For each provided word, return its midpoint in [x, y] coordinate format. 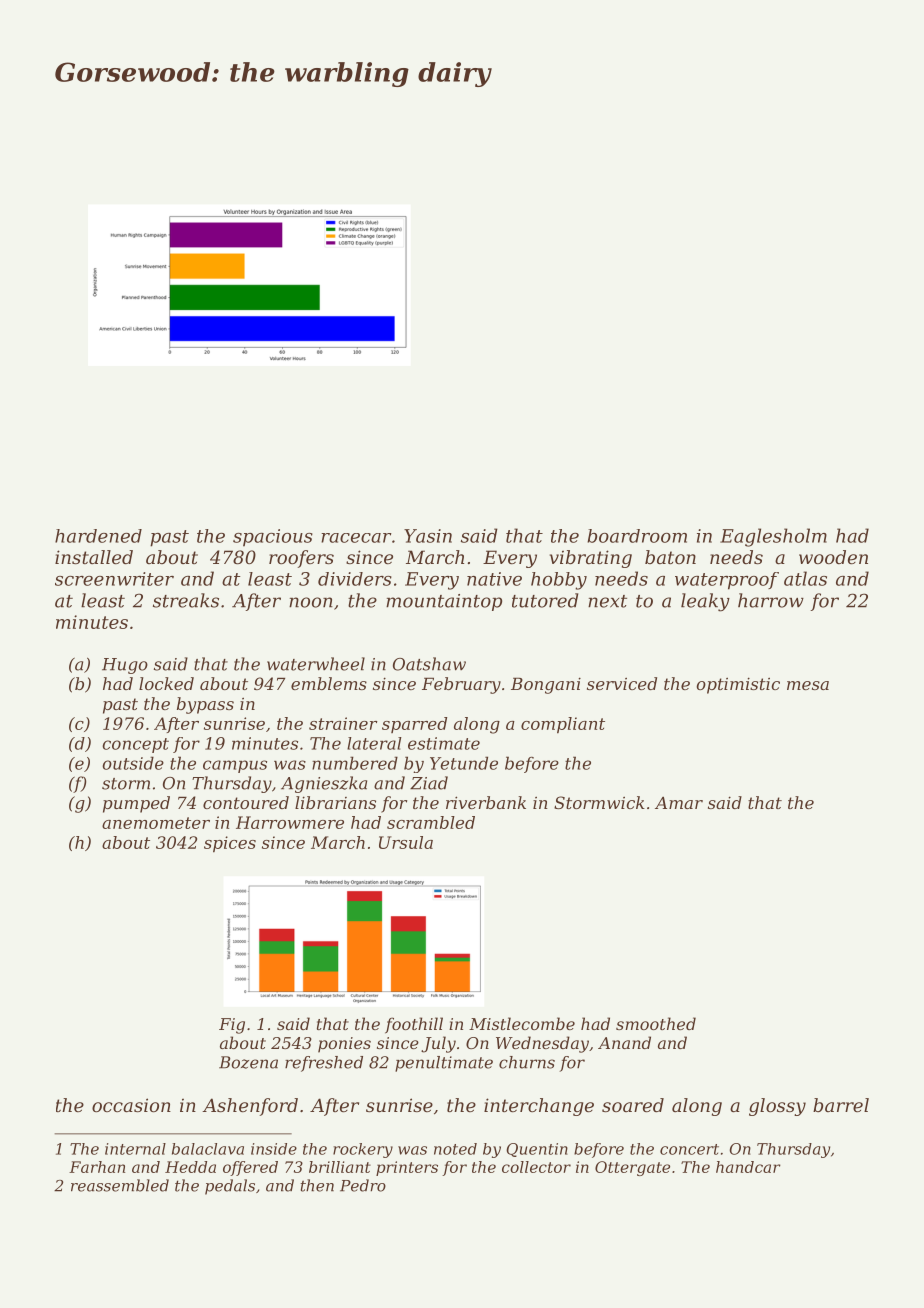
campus [235, 766]
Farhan [97, 1167]
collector [536, 1167]
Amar [679, 803]
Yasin [428, 536]
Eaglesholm [773, 537]
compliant [563, 725]
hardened [98, 536]
